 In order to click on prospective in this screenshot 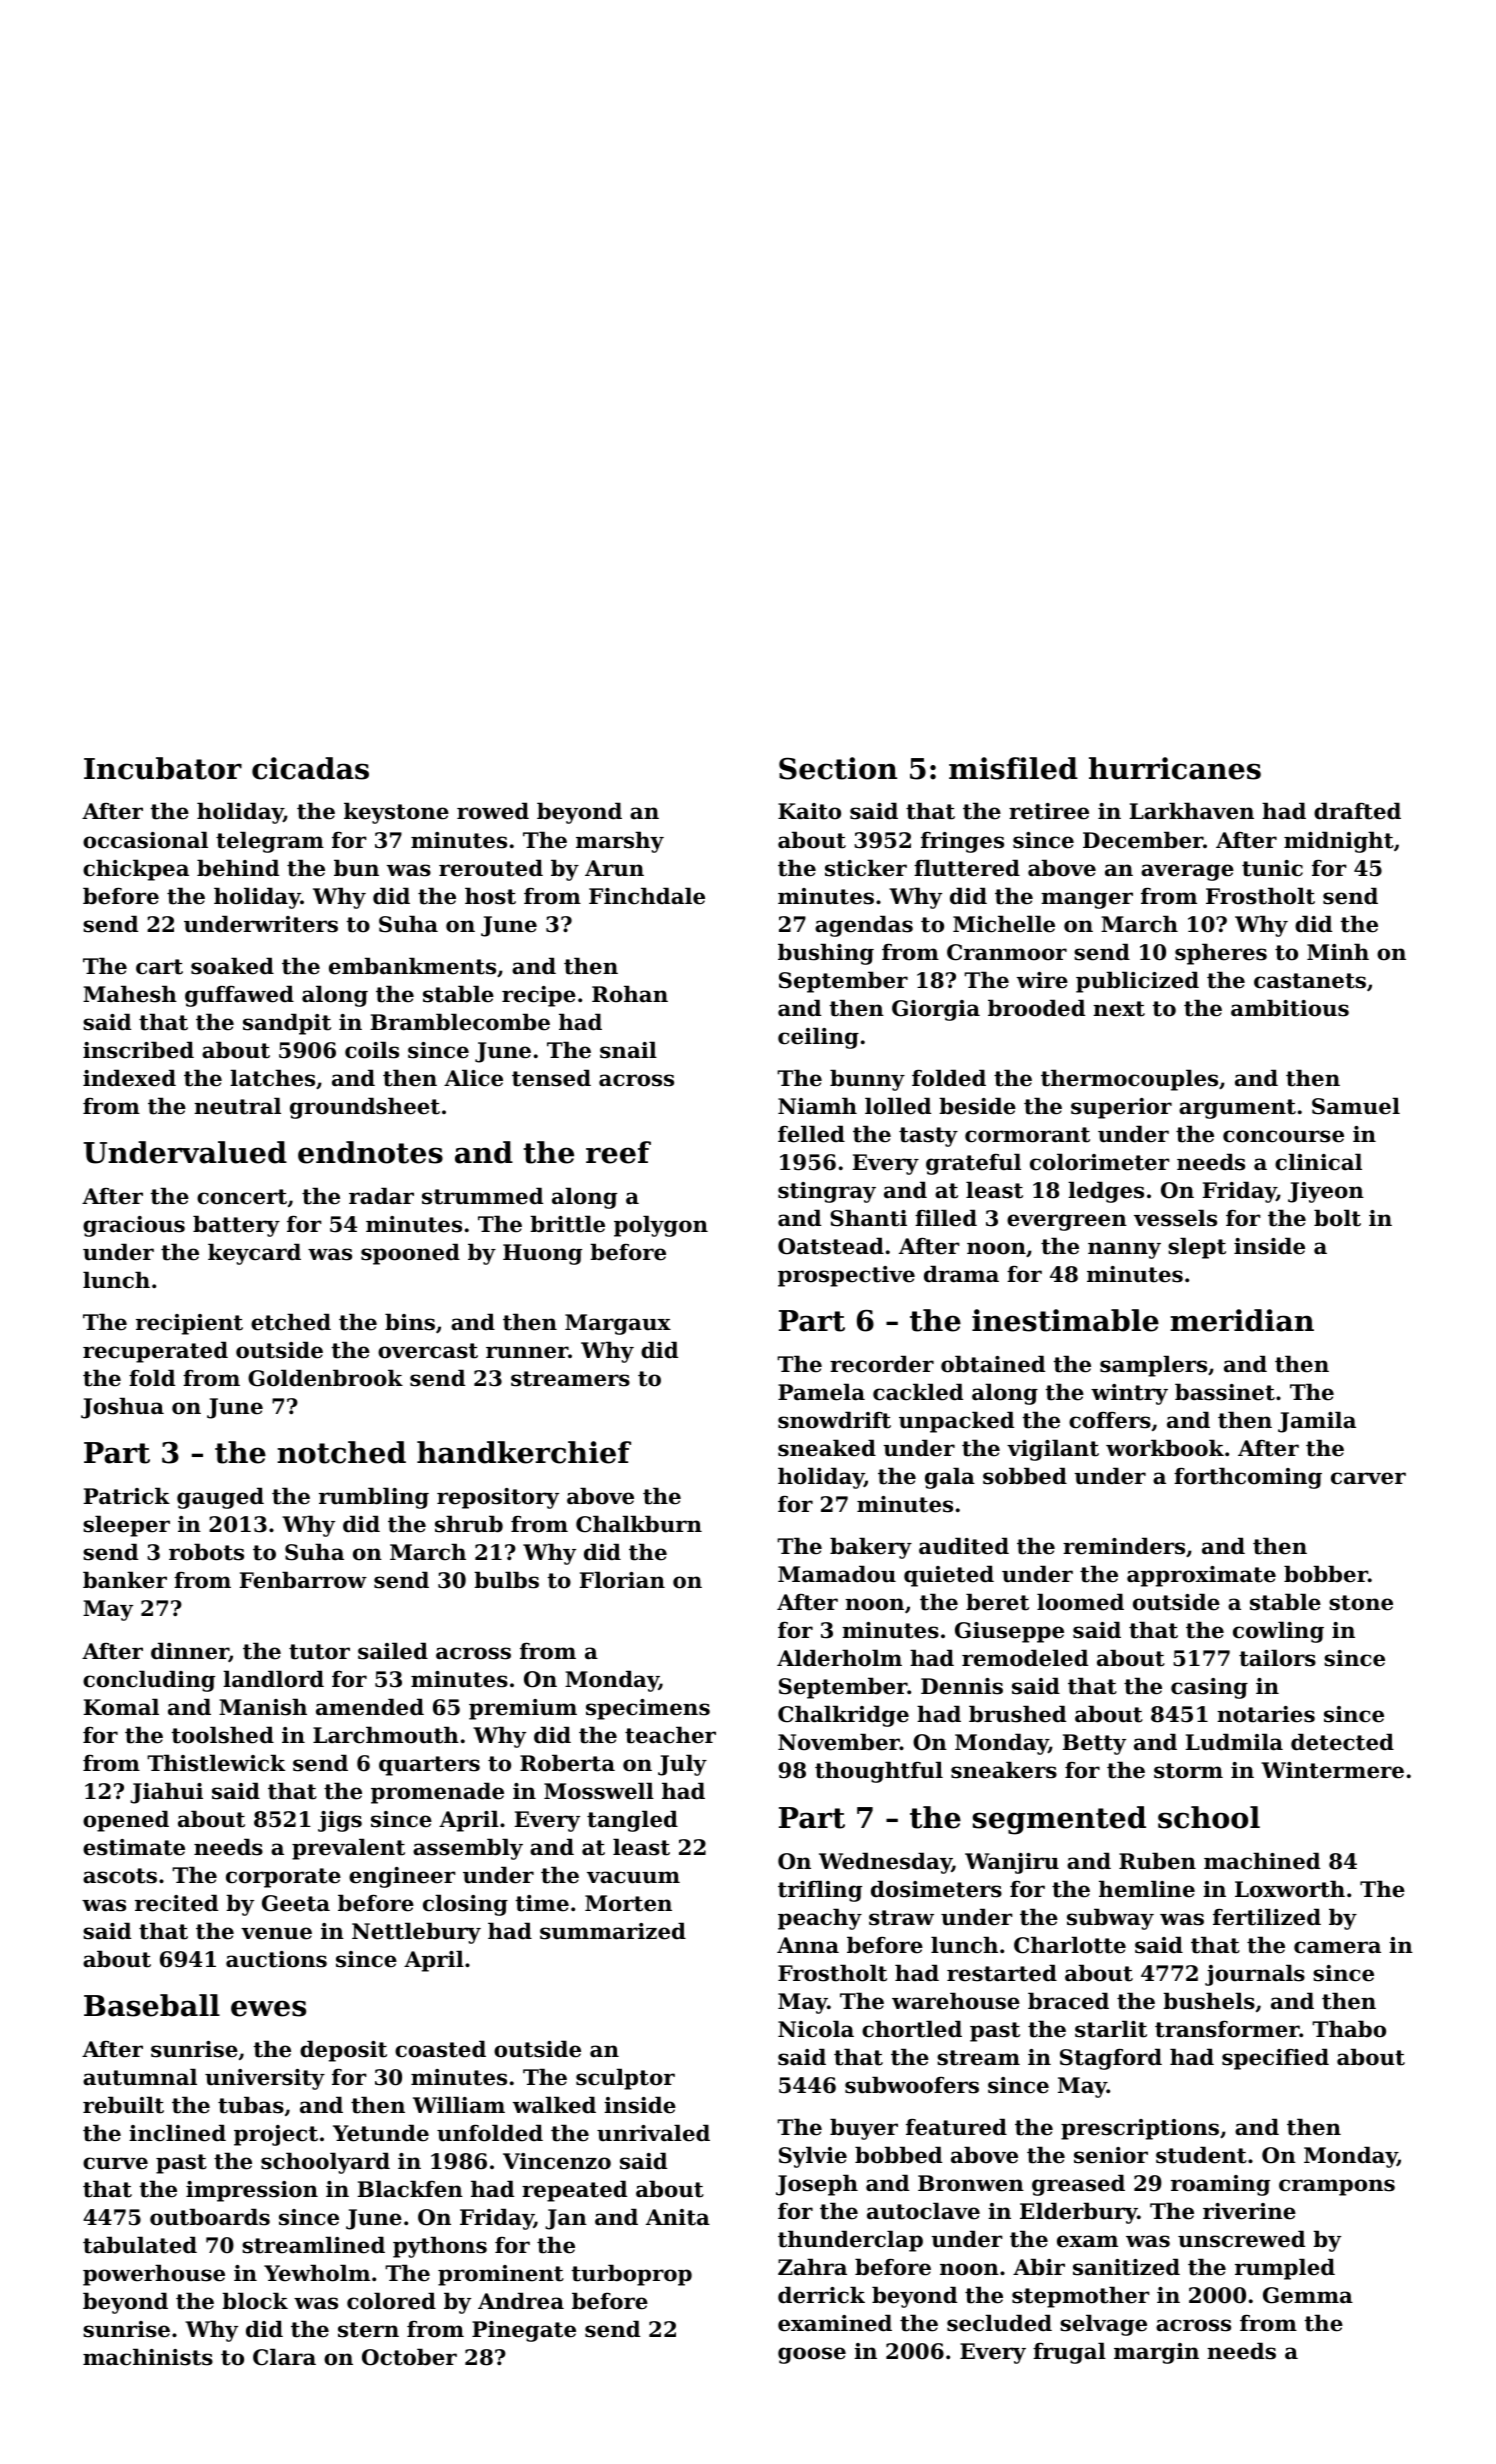, I will do `click(846, 1276)`.
